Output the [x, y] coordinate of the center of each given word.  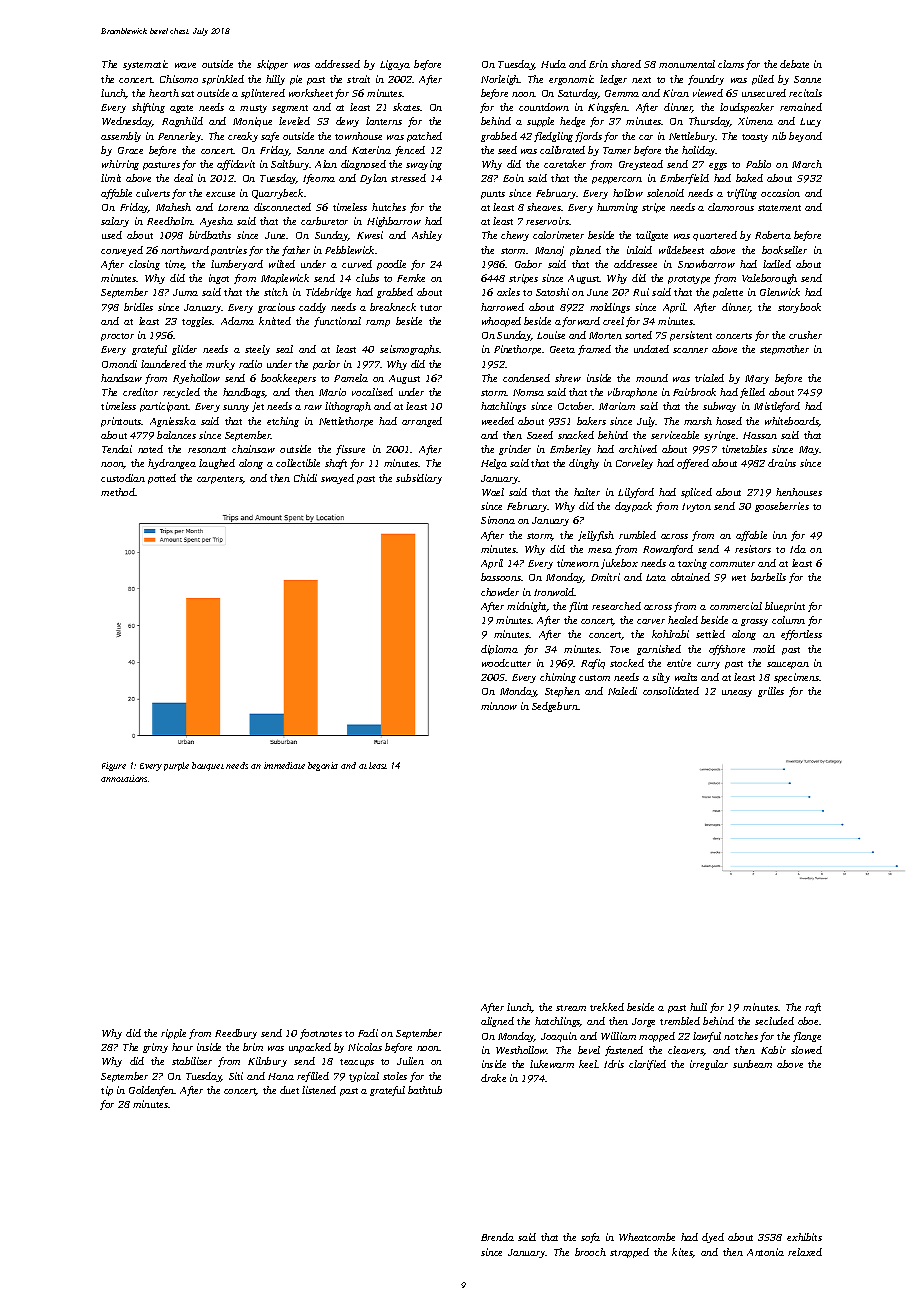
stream [571, 1008]
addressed [337, 64]
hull [698, 1007]
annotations [124, 778]
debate [794, 64]
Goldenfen [152, 1091]
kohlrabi [670, 634]
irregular [709, 1065]
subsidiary [419, 479]
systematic [145, 65]
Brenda [497, 1237]
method [118, 492]
